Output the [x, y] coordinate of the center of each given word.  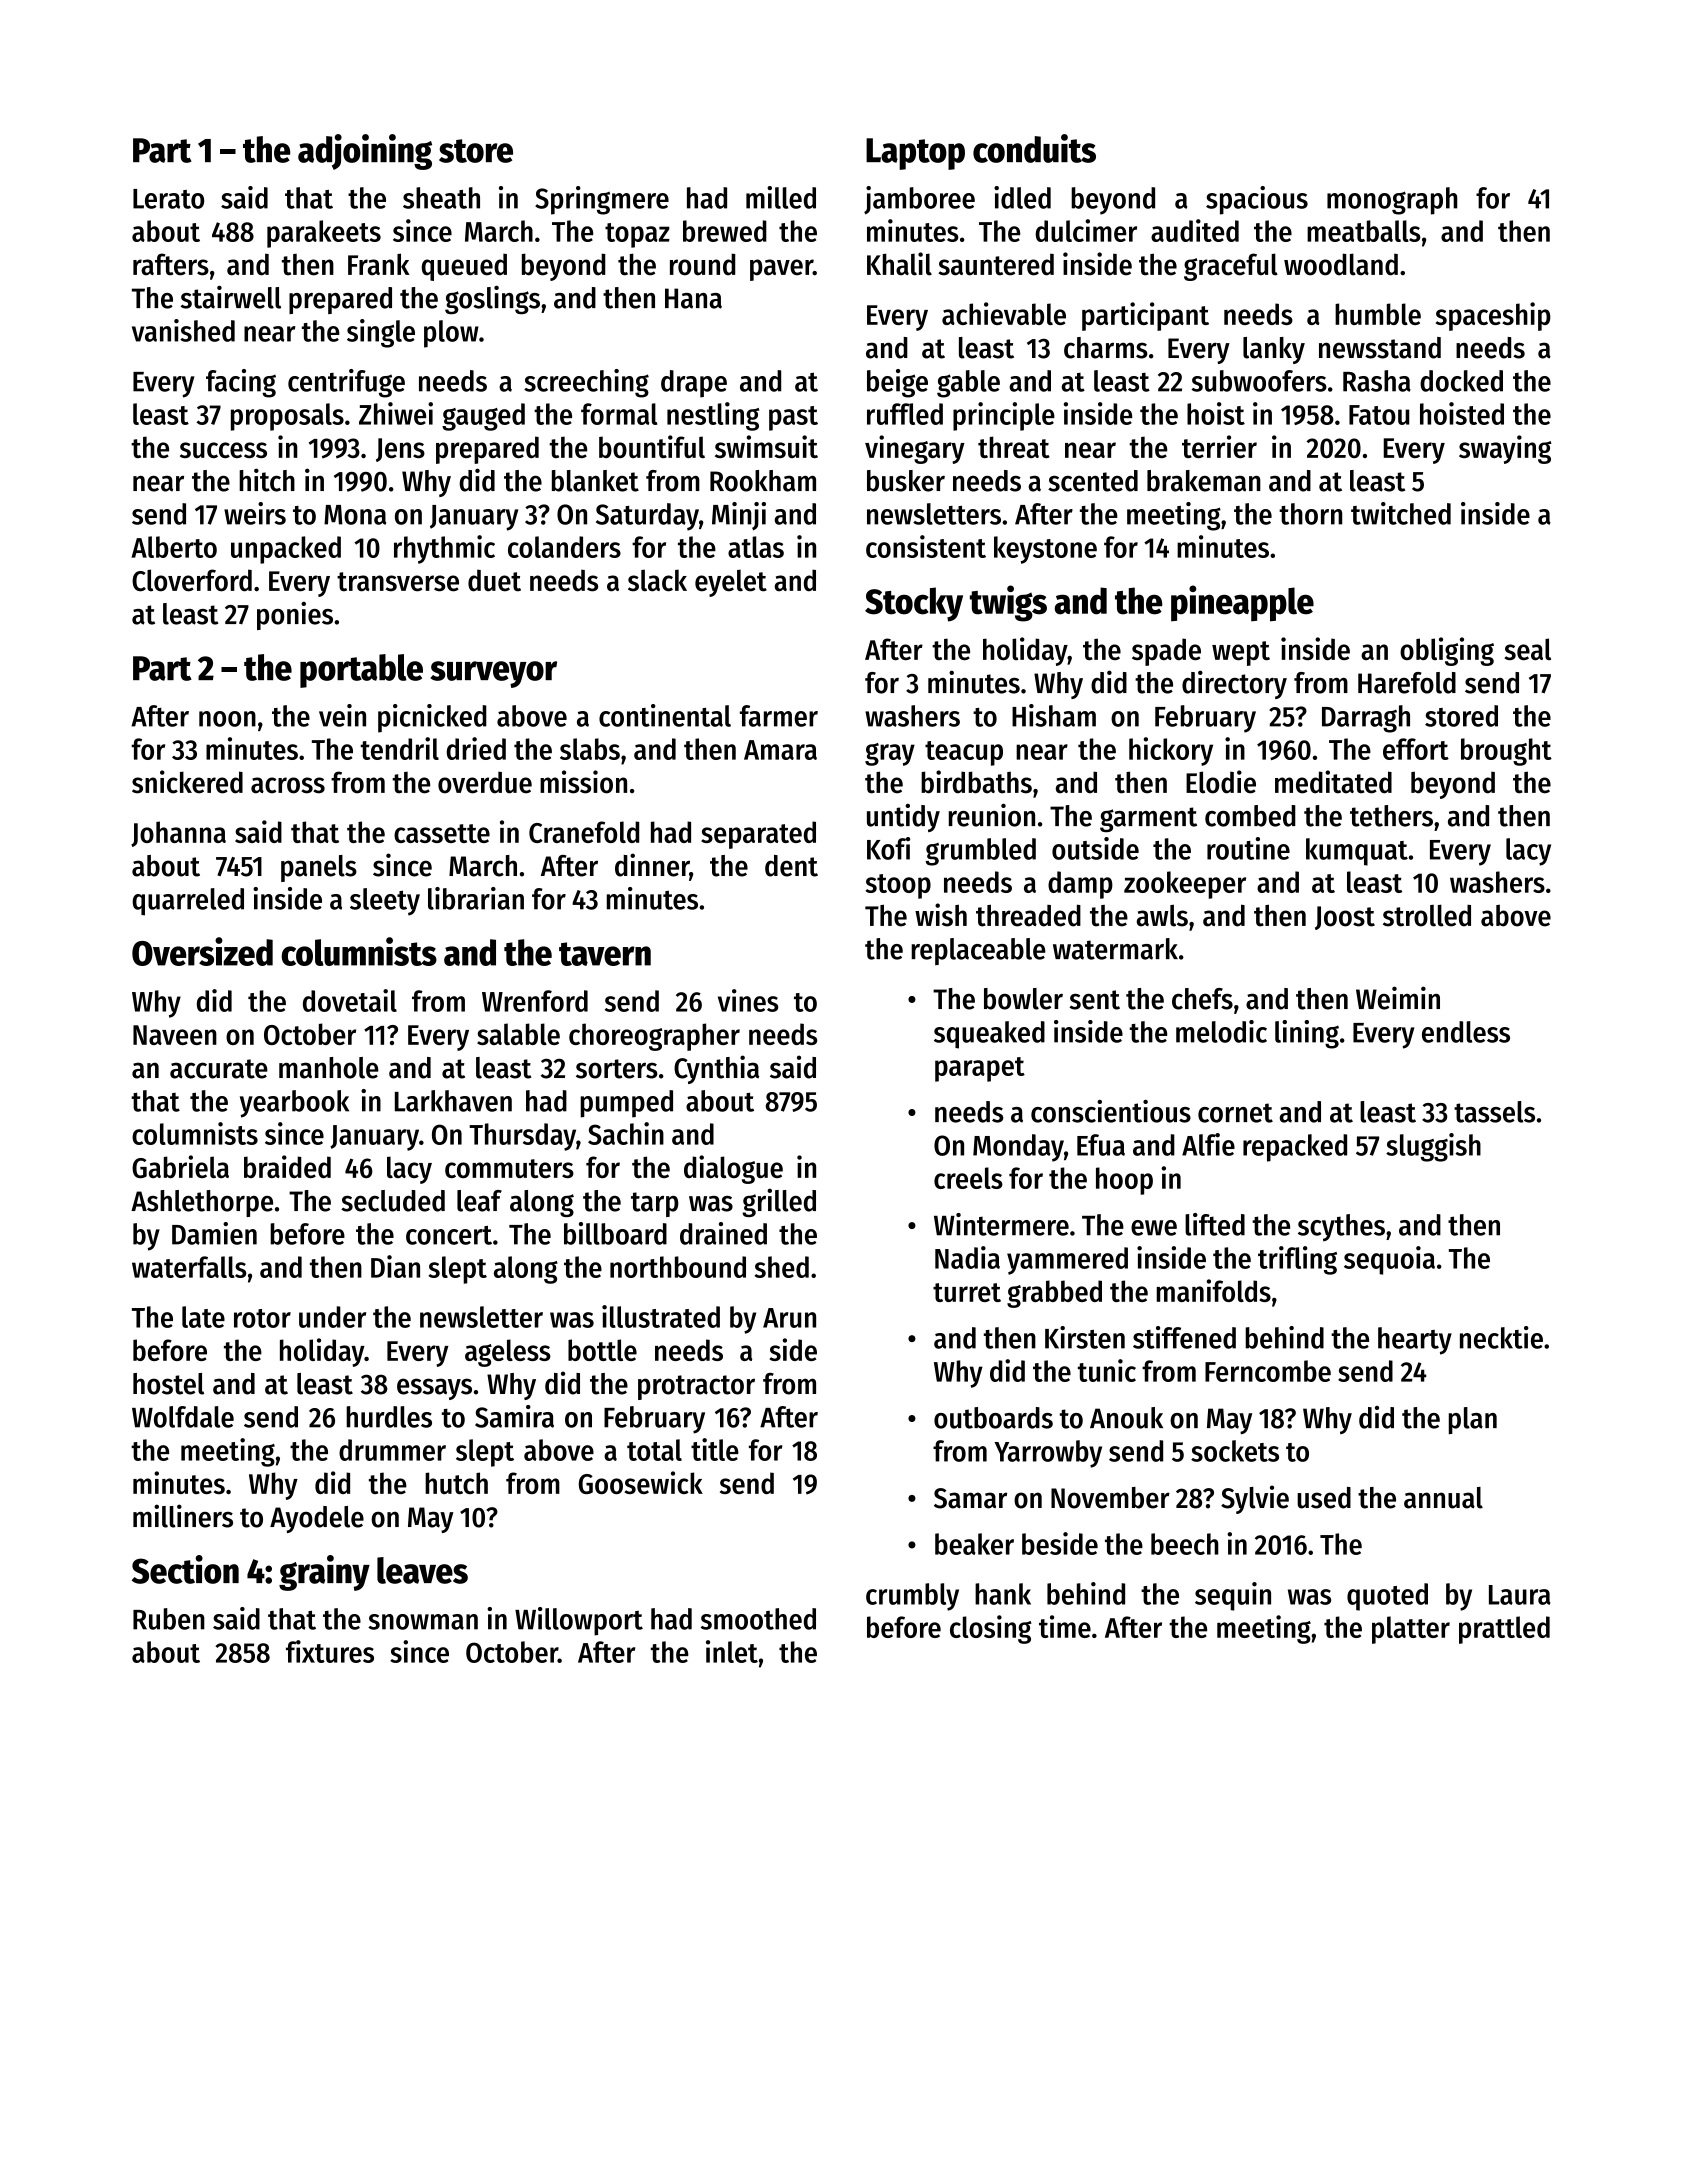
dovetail [350, 1000]
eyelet [731, 583]
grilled [779, 1202]
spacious [1257, 200]
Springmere [602, 200]
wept [1241, 653]
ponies [295, 615]
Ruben [169, 1619]
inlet [732, 1651]
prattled [1504, 1630]
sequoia [1389, 1260]
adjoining [365, 152]
